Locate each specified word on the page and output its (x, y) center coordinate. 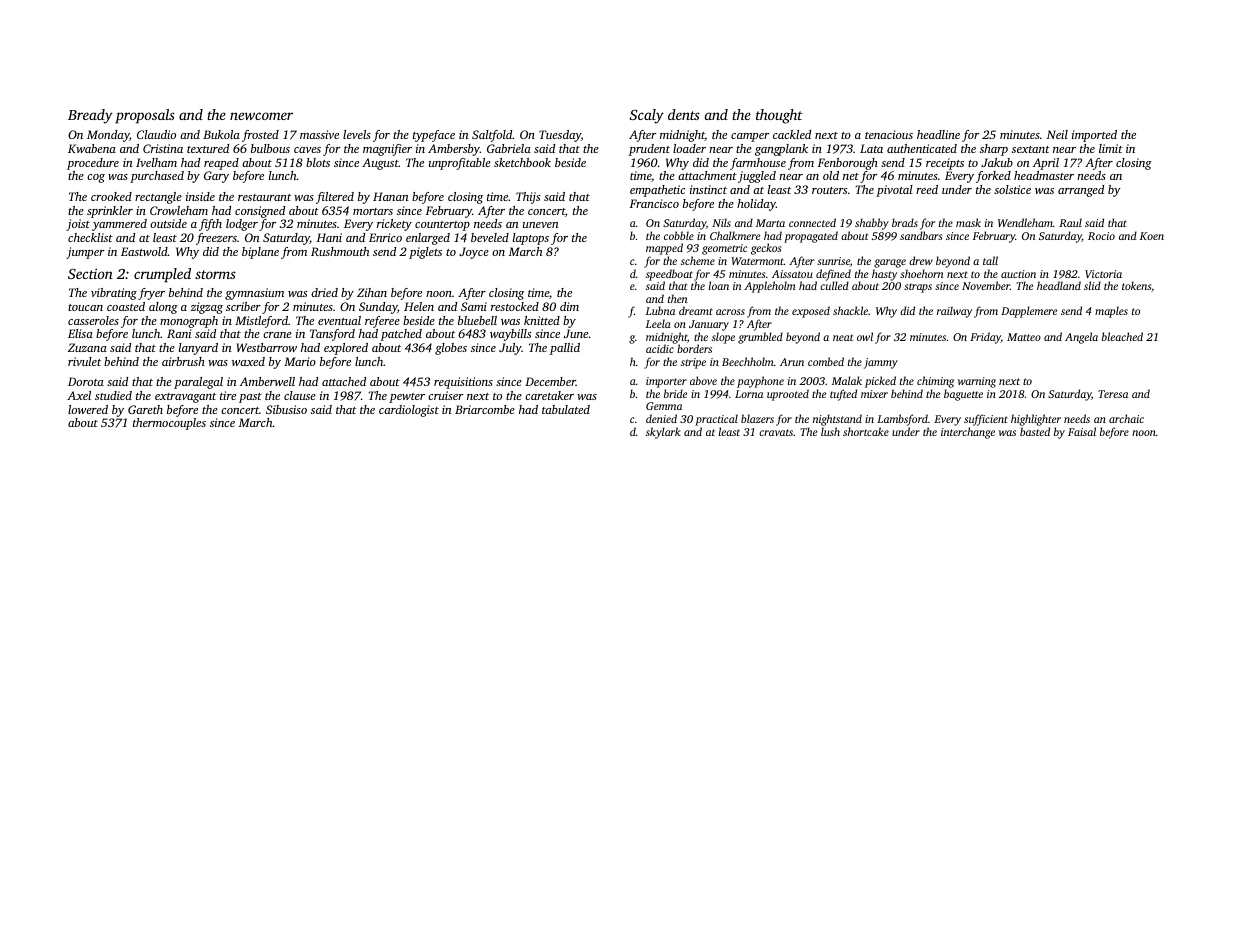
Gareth (145, 409)
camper (750, 137)
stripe (693, 363)
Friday (985, 338)
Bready (90, 116)
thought (779, 116)
